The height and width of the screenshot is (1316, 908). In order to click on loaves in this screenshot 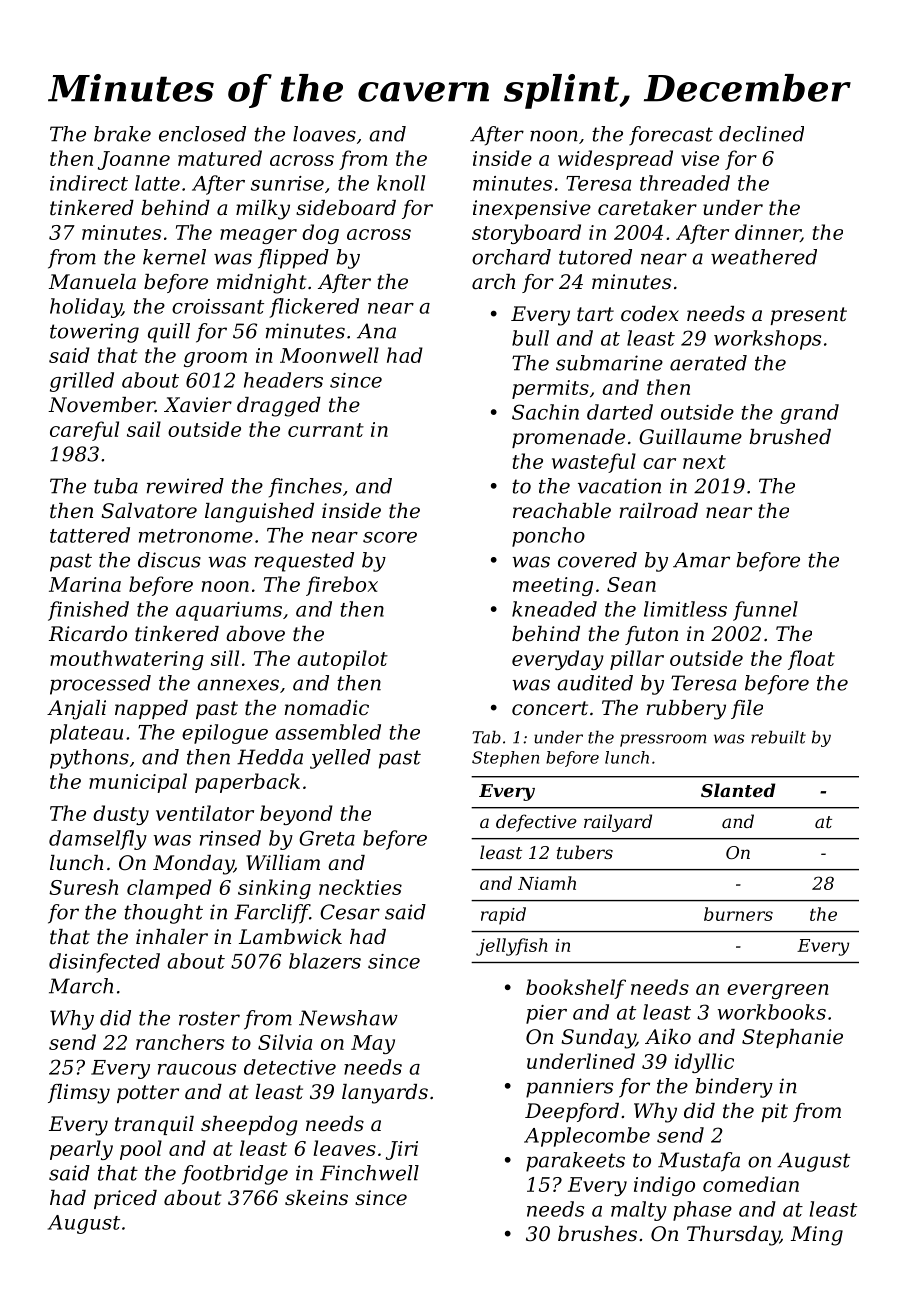, I will do `click(324, 134)`.
